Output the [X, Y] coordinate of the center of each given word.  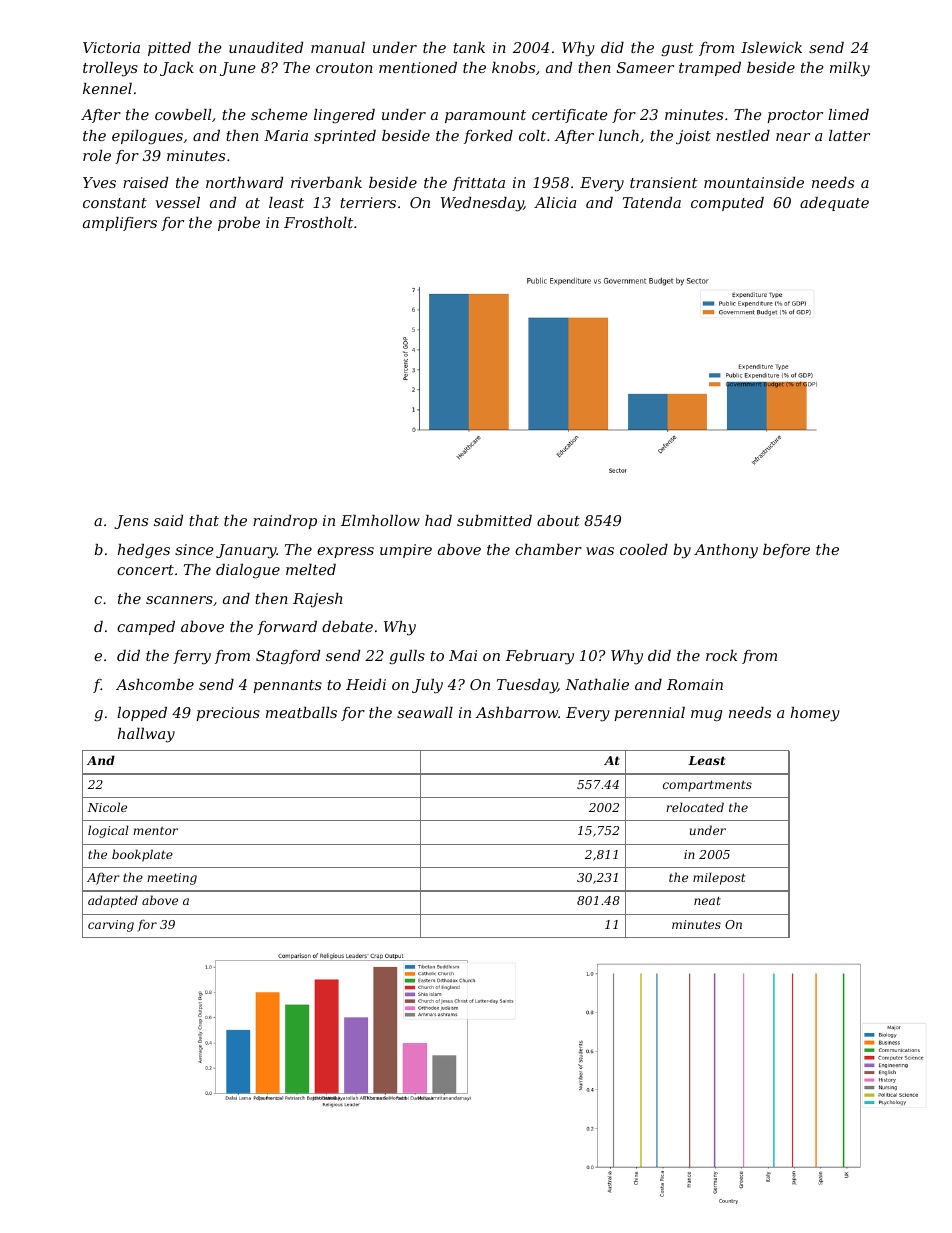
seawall [425, 712]
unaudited [266, 47]
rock [721, 655]
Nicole [107, 807]
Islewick [771, 47]
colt [532, 135]
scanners [179, 600]
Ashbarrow [517, 712]
